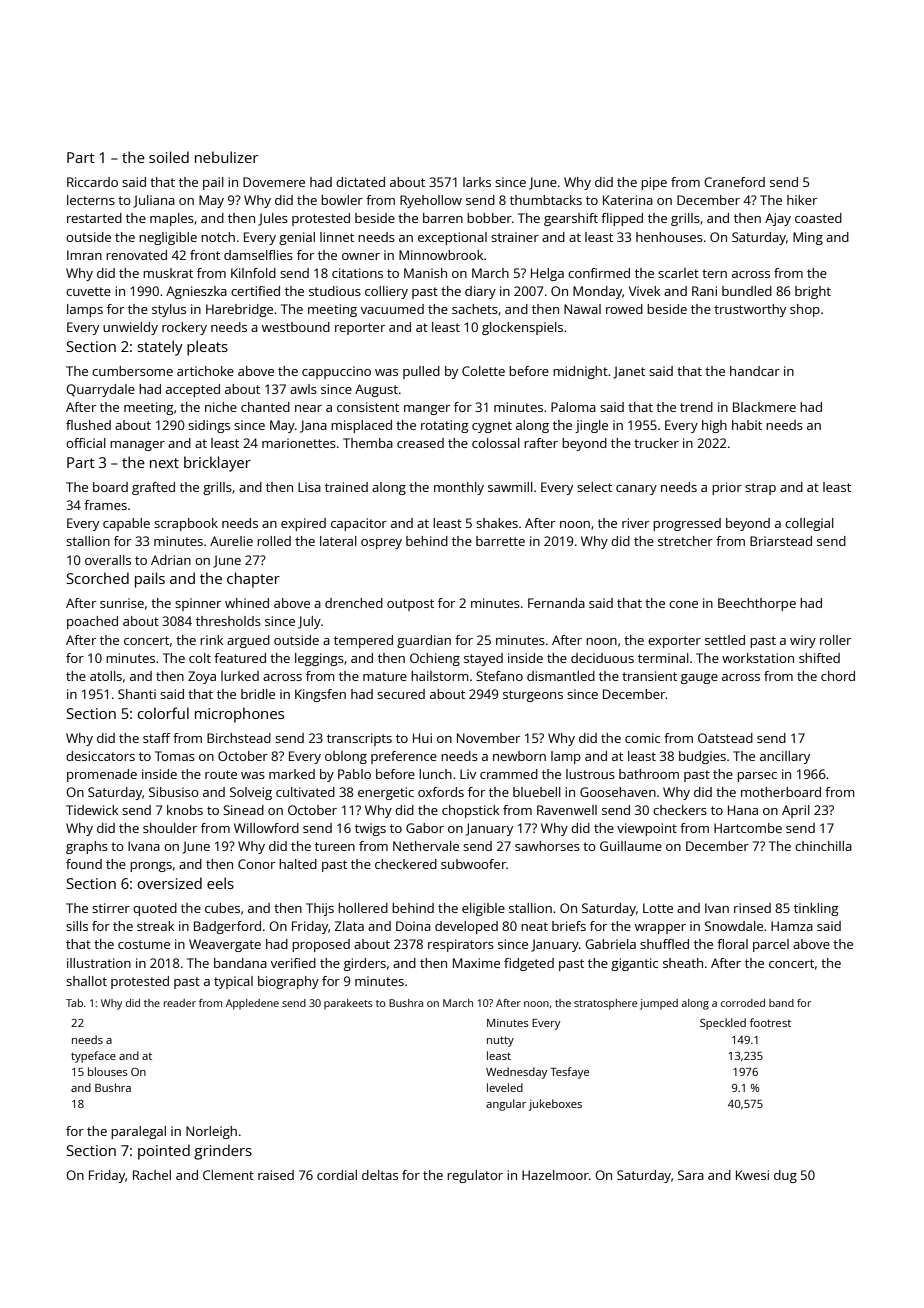 This document has height=1308, width=924. Describe the element at coordinates (725, 738) in the document. I see `Oatstead` at that location.
